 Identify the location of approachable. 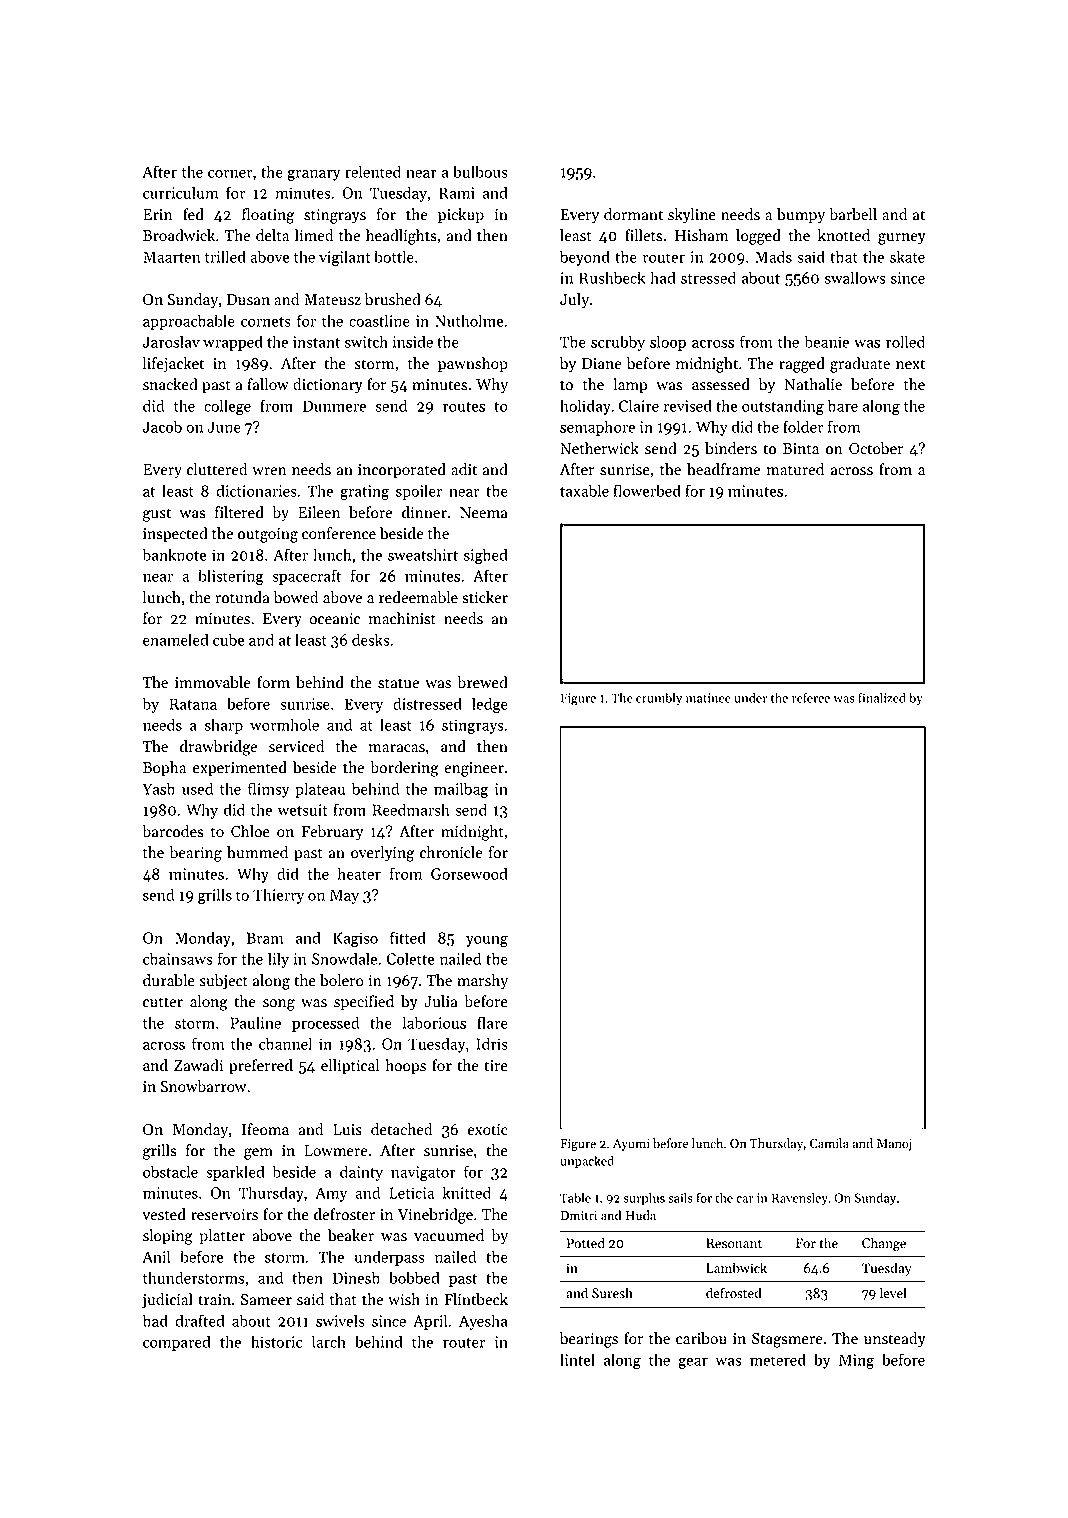
(189, 322).
